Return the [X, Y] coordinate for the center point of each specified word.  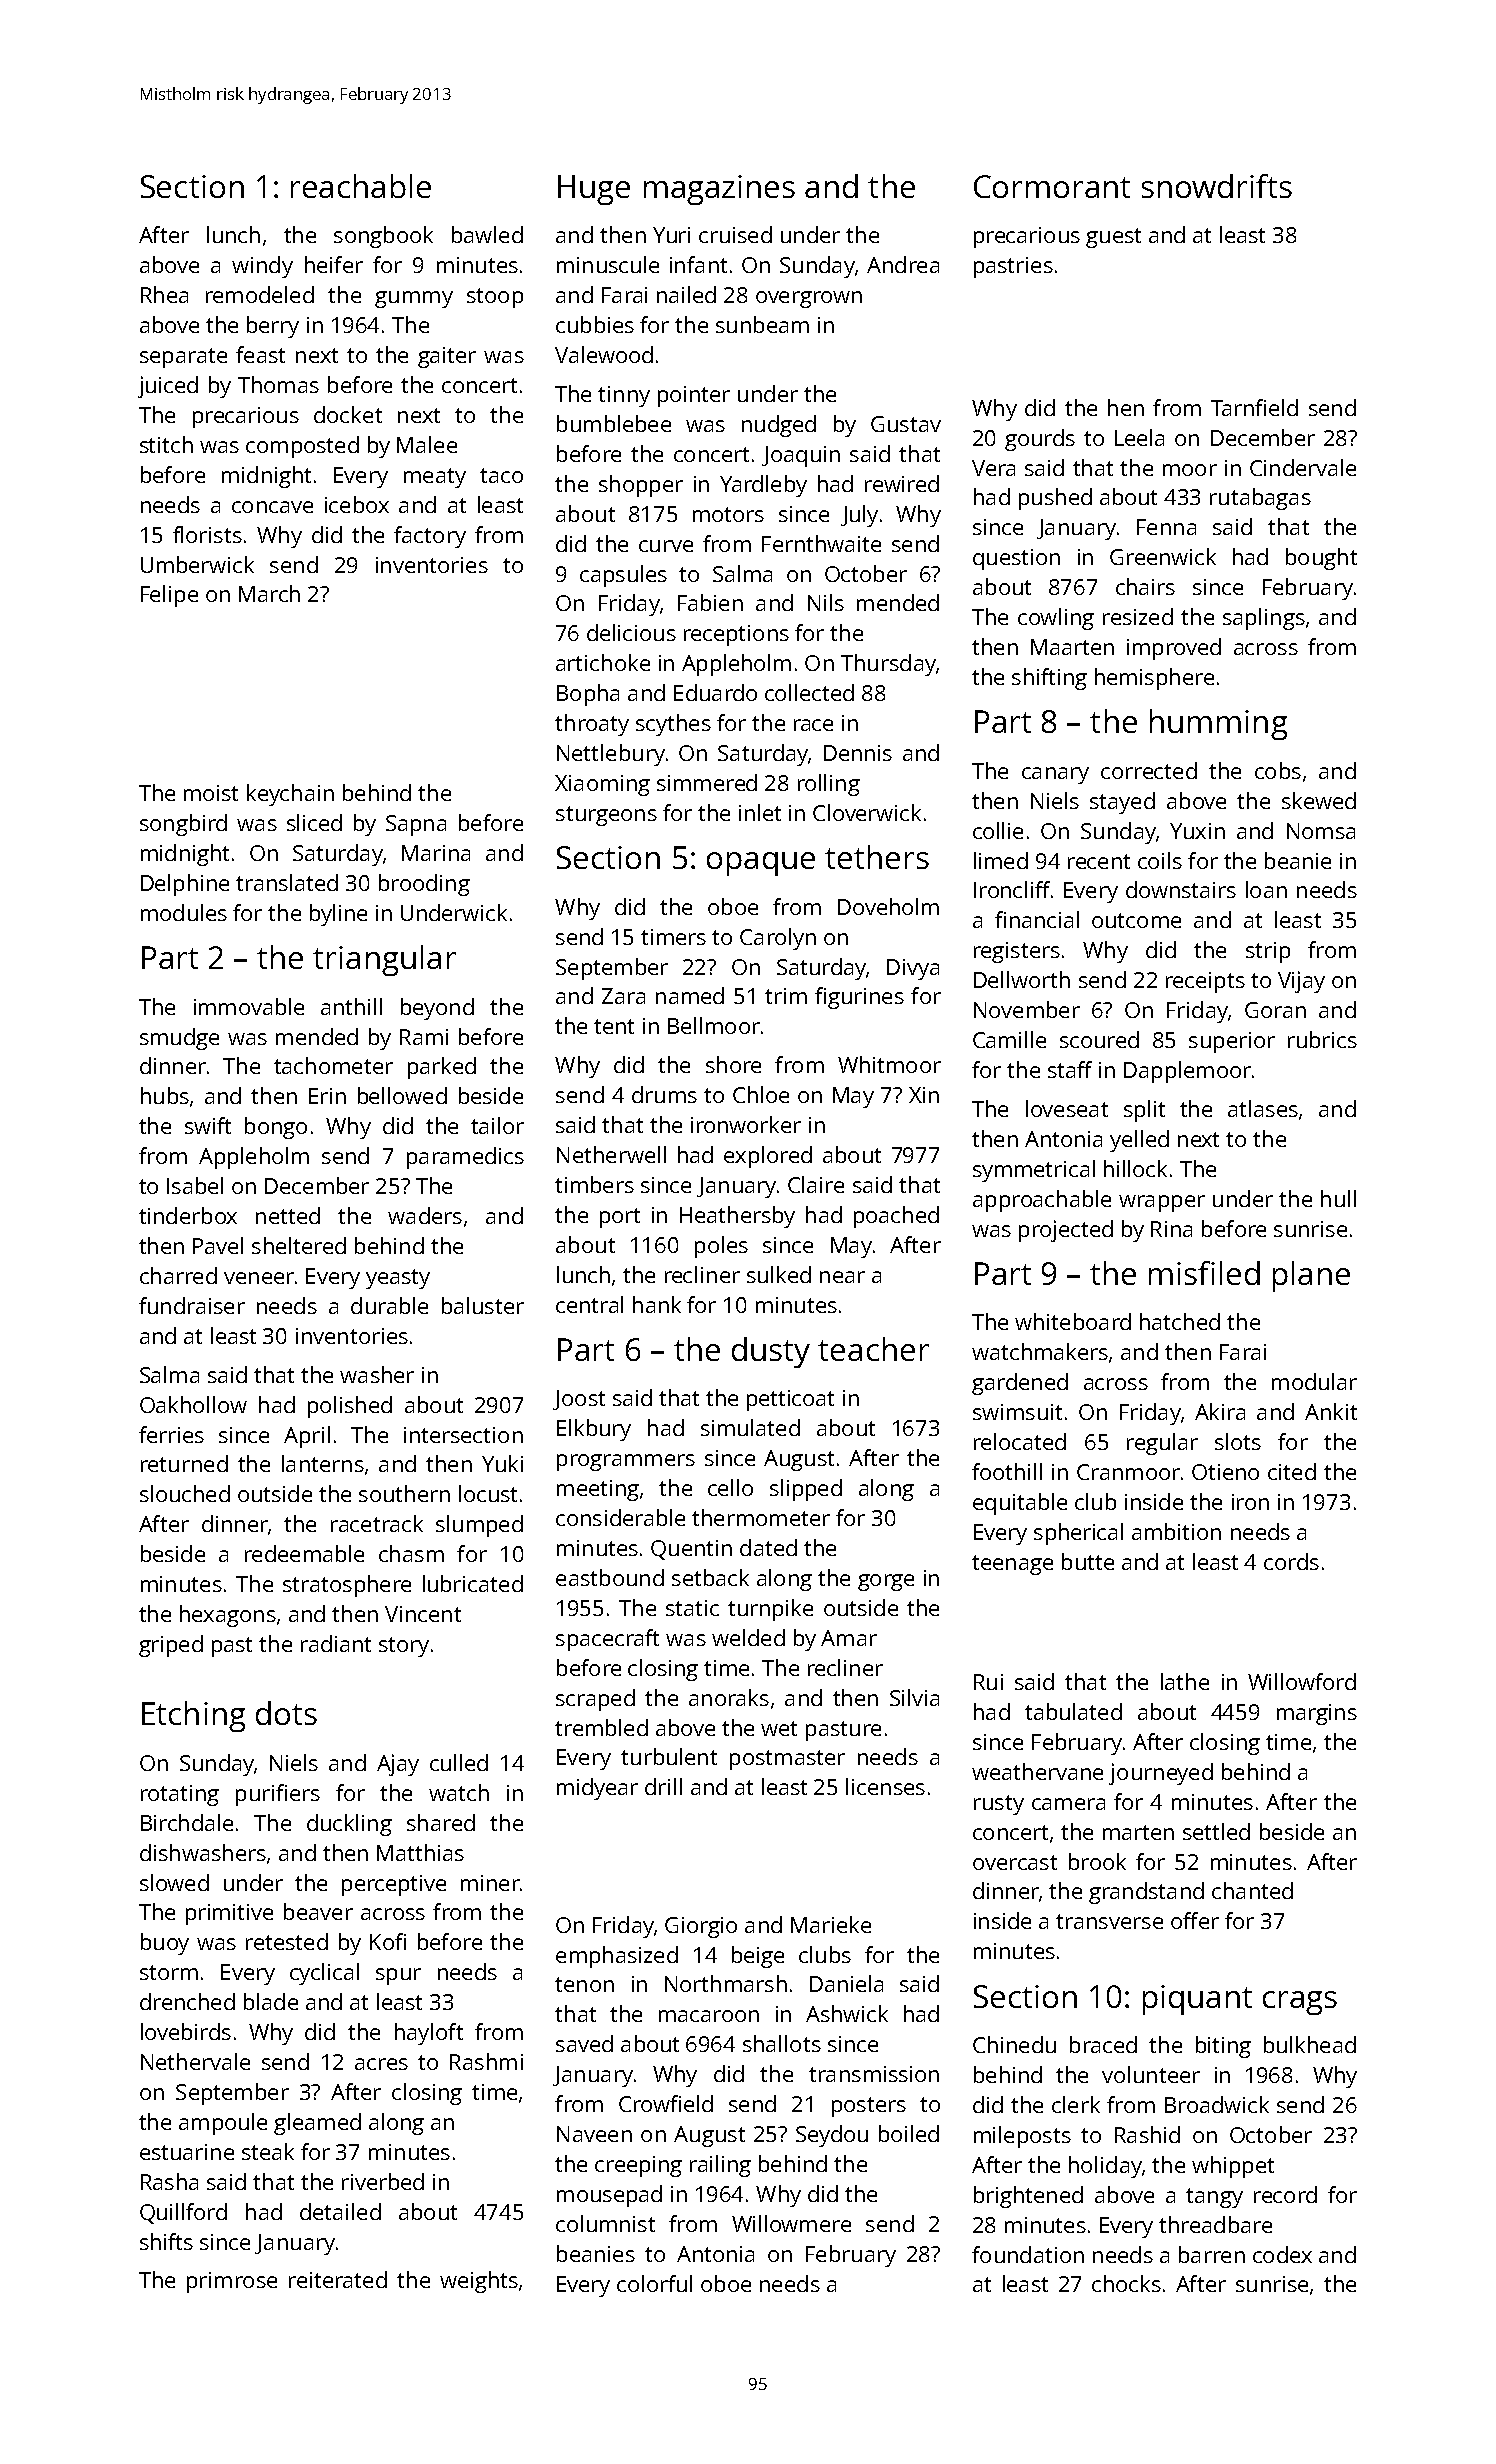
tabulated [1073, 1711]
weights [479, 2282]
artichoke [603, 662]
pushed [1055, 499]
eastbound [610, 1577]
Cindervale [1303, 467]
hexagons [228, 1616]
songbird [183, 825]
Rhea [164, 294]
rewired [902, 483]
